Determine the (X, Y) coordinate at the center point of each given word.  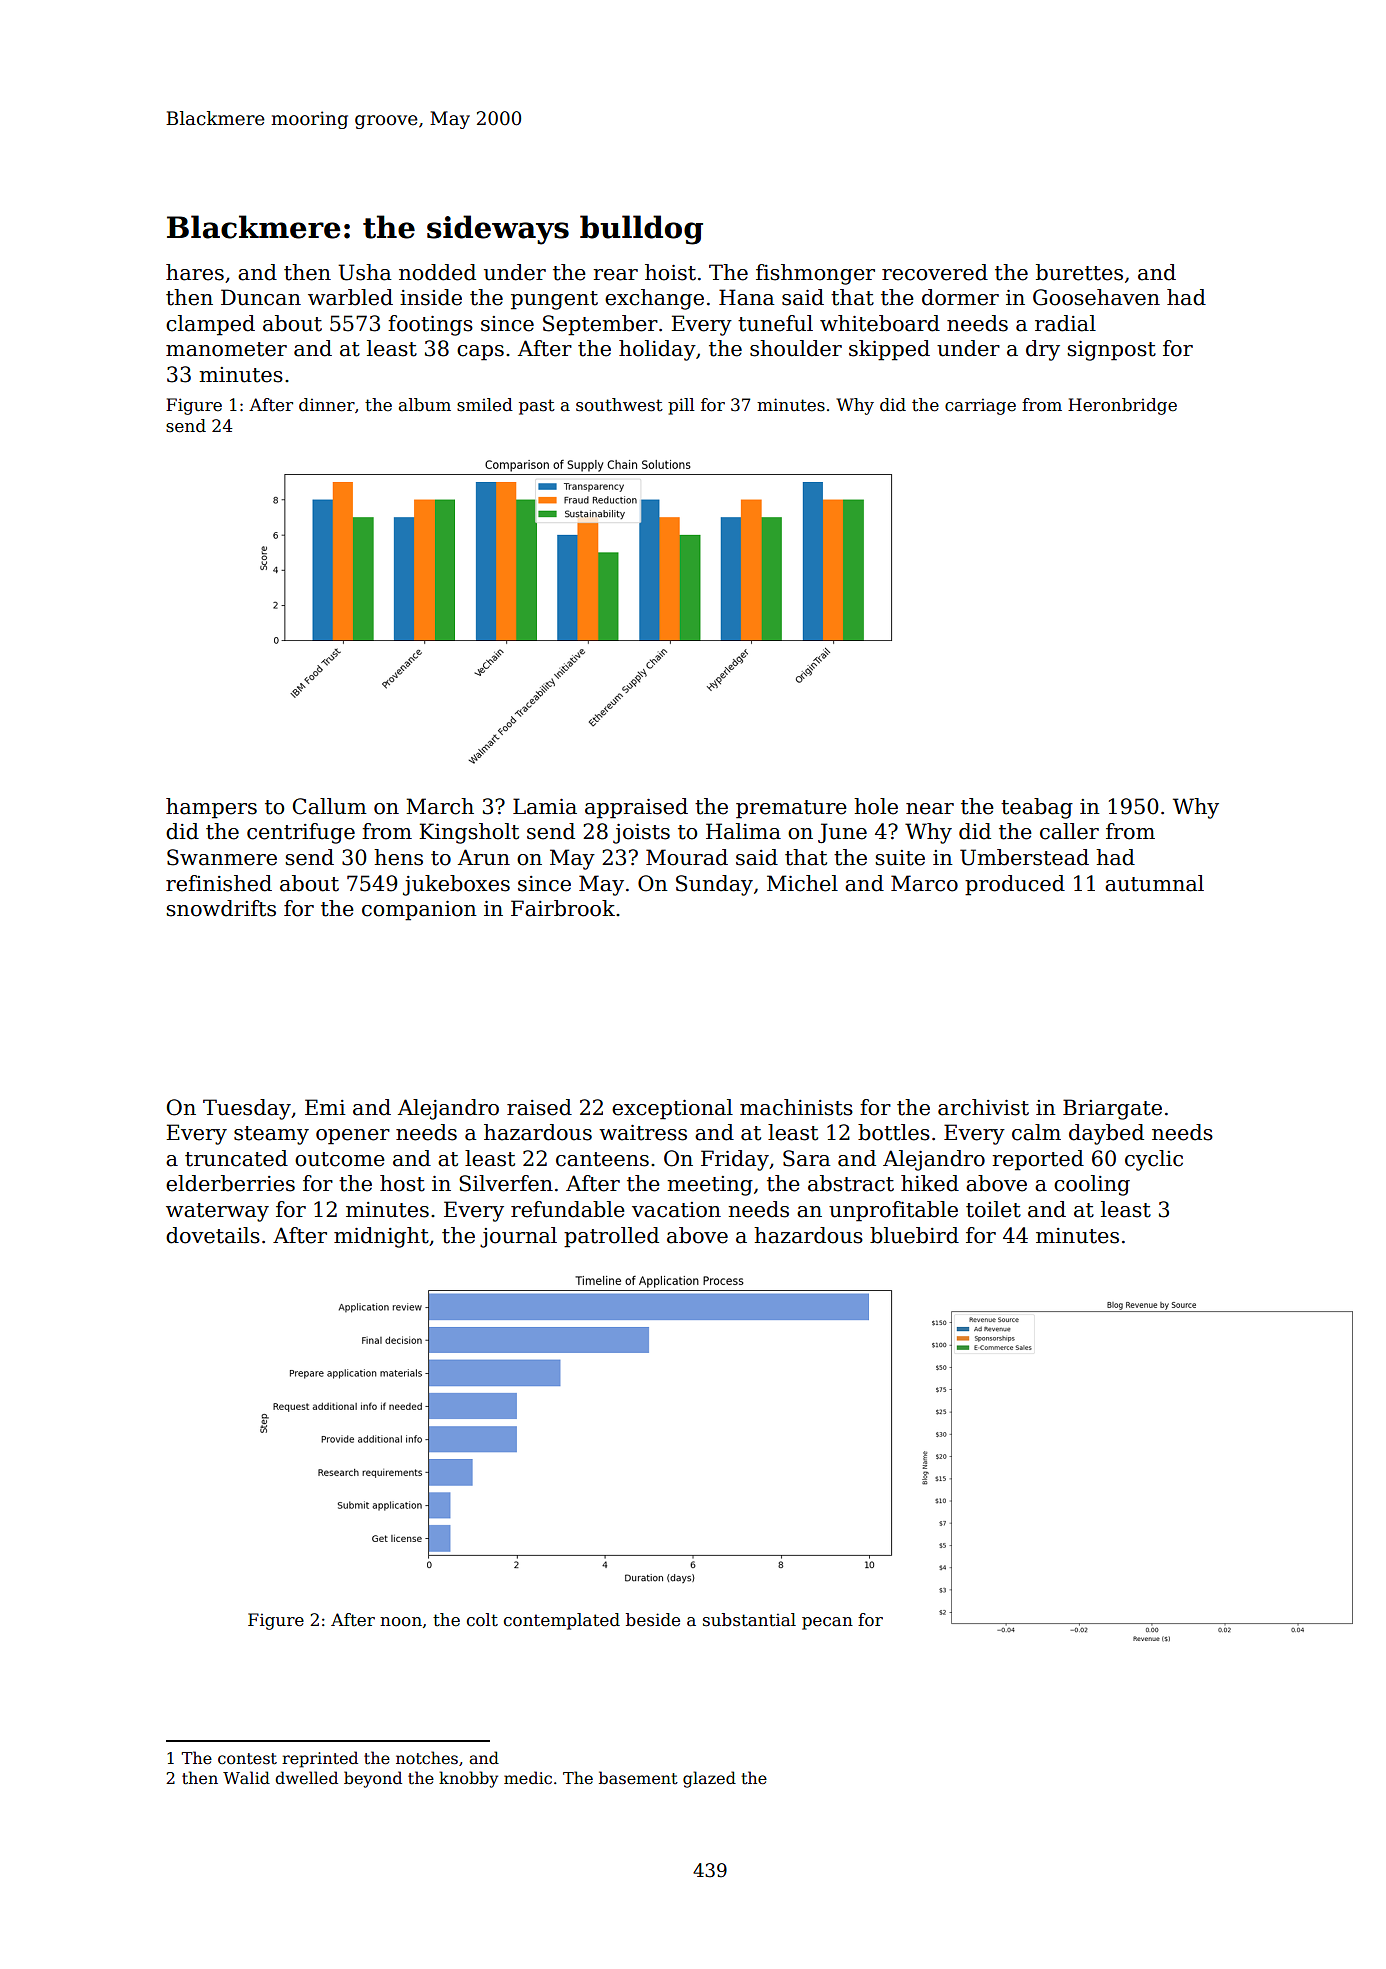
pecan (827, 1623)
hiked (930, 1183)
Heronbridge (1122, 406)
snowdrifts (221, 908)
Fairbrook (563, 908)
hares (195, 272)
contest (247, 1759)
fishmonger (815, 274)
